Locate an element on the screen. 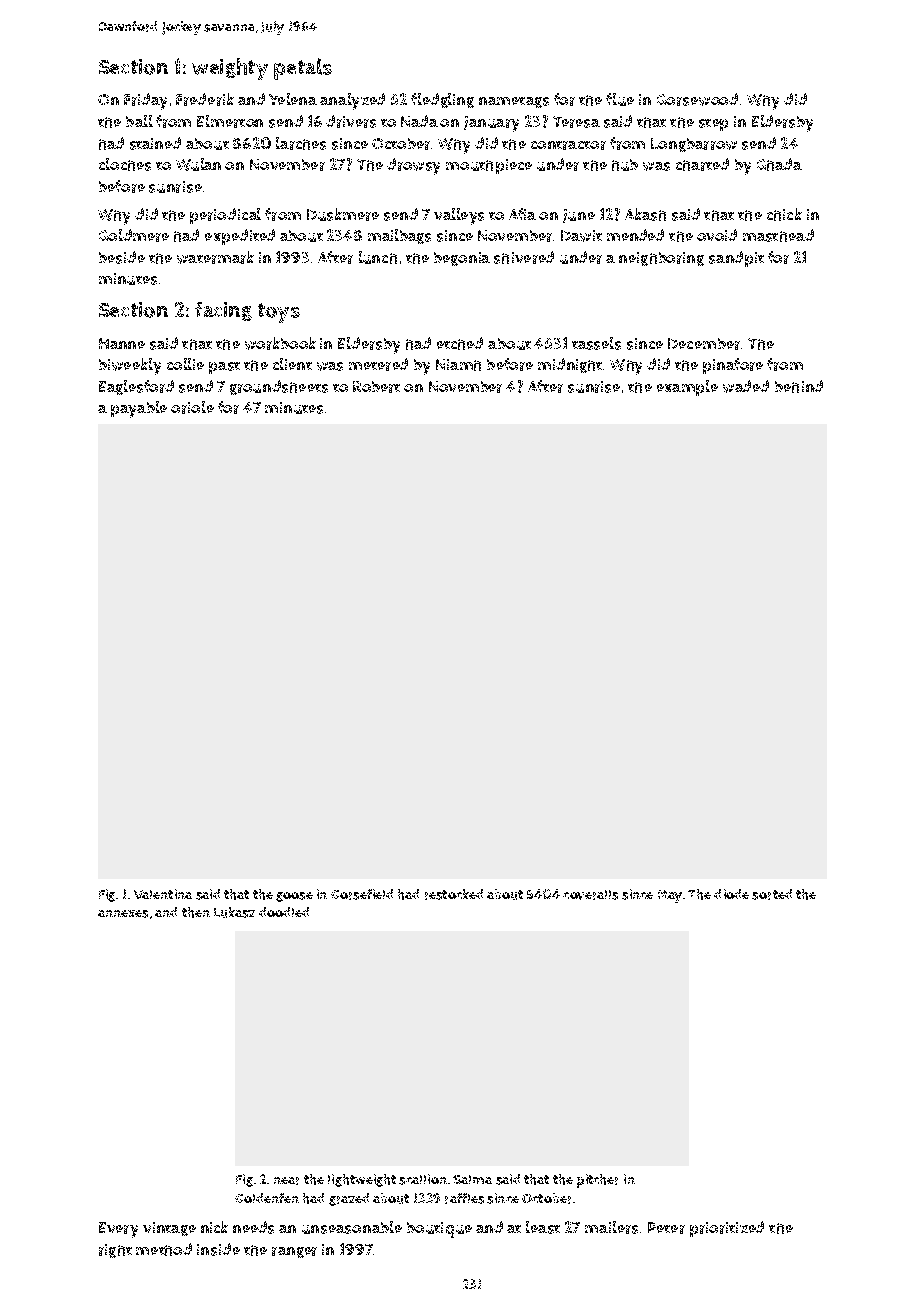 The height and width of the screenshot is (1308, 924). behind is located at coordinates (799, 386).
